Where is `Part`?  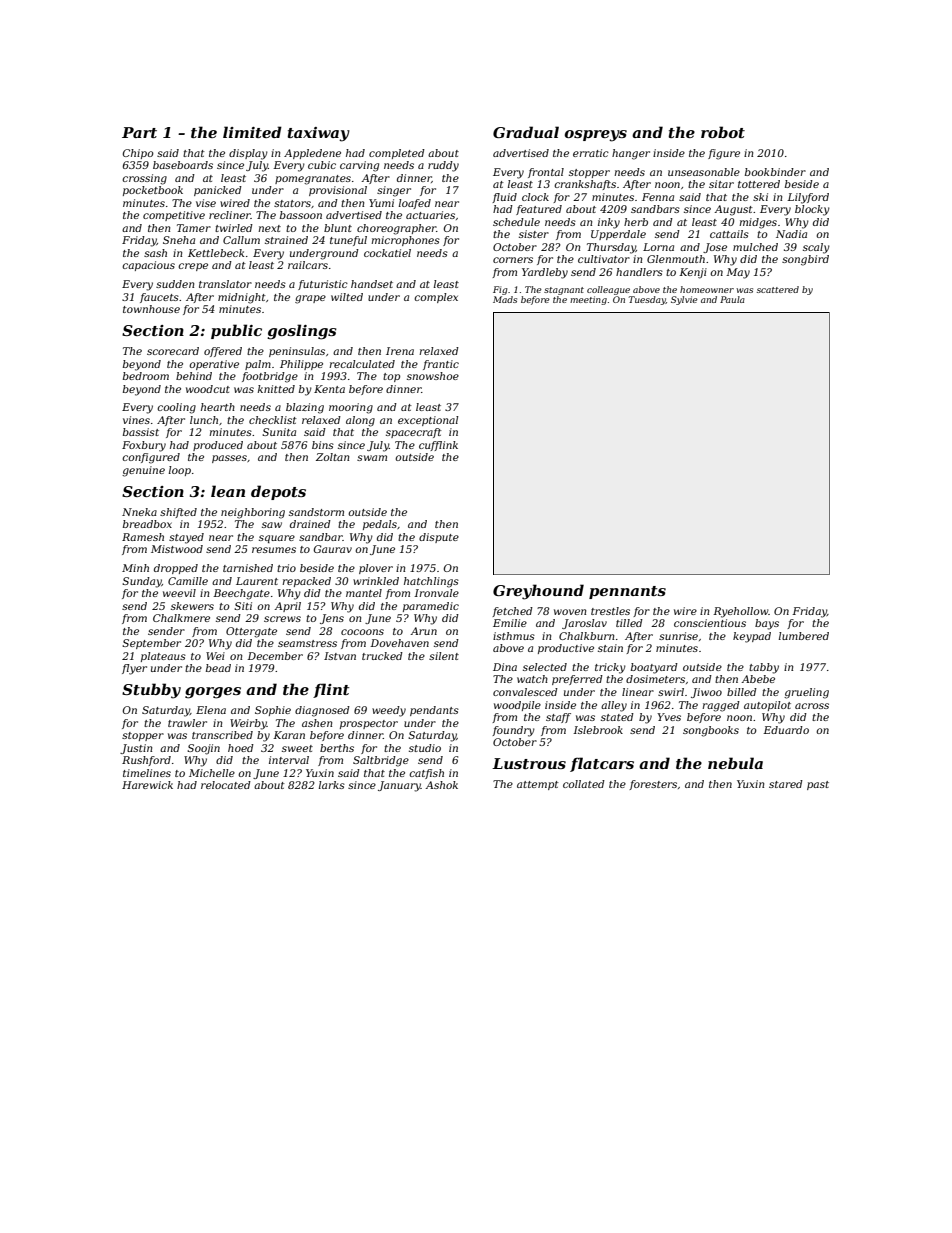 Part is located at coordinates (139, 132).
